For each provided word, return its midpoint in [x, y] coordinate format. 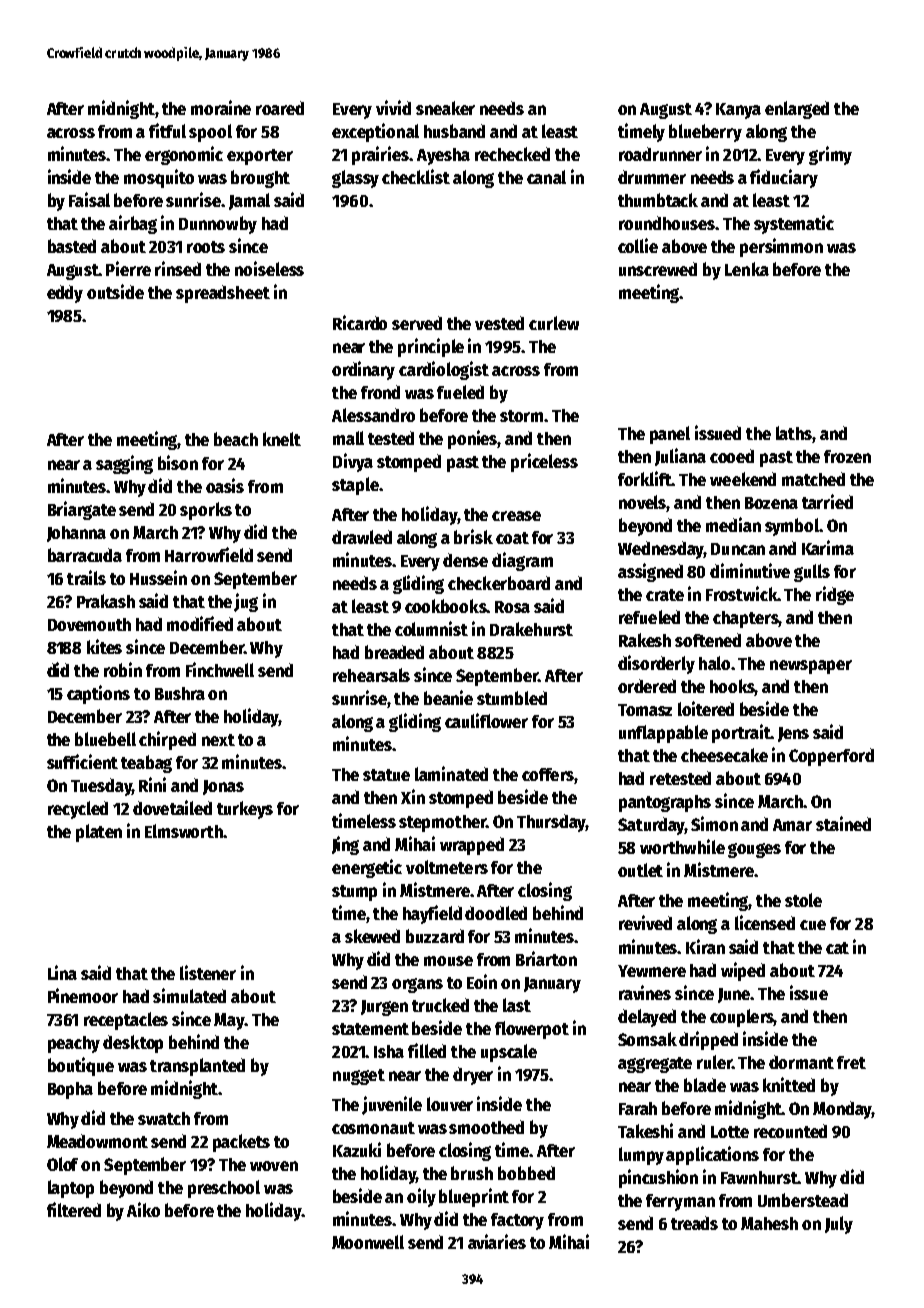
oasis [225, 485]
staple [355, 486]
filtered [74, 1209]
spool [210, 133]
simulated [189, 995]
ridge [835, 595]
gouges [754, 850]
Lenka [747, 269]
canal [546, 177]
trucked [440, 1005]
